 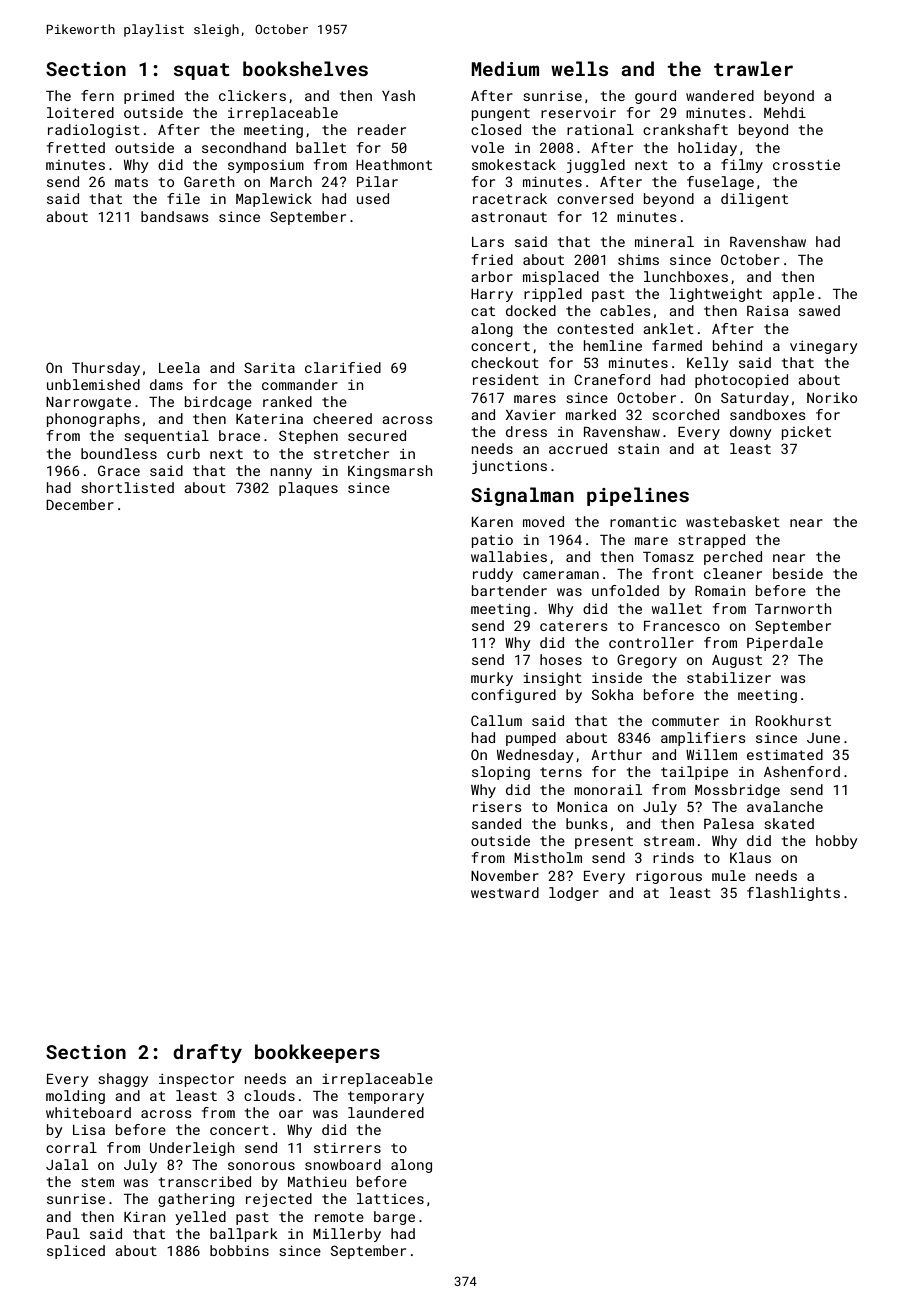 I want to click on December, so click(x=80, y=504).
